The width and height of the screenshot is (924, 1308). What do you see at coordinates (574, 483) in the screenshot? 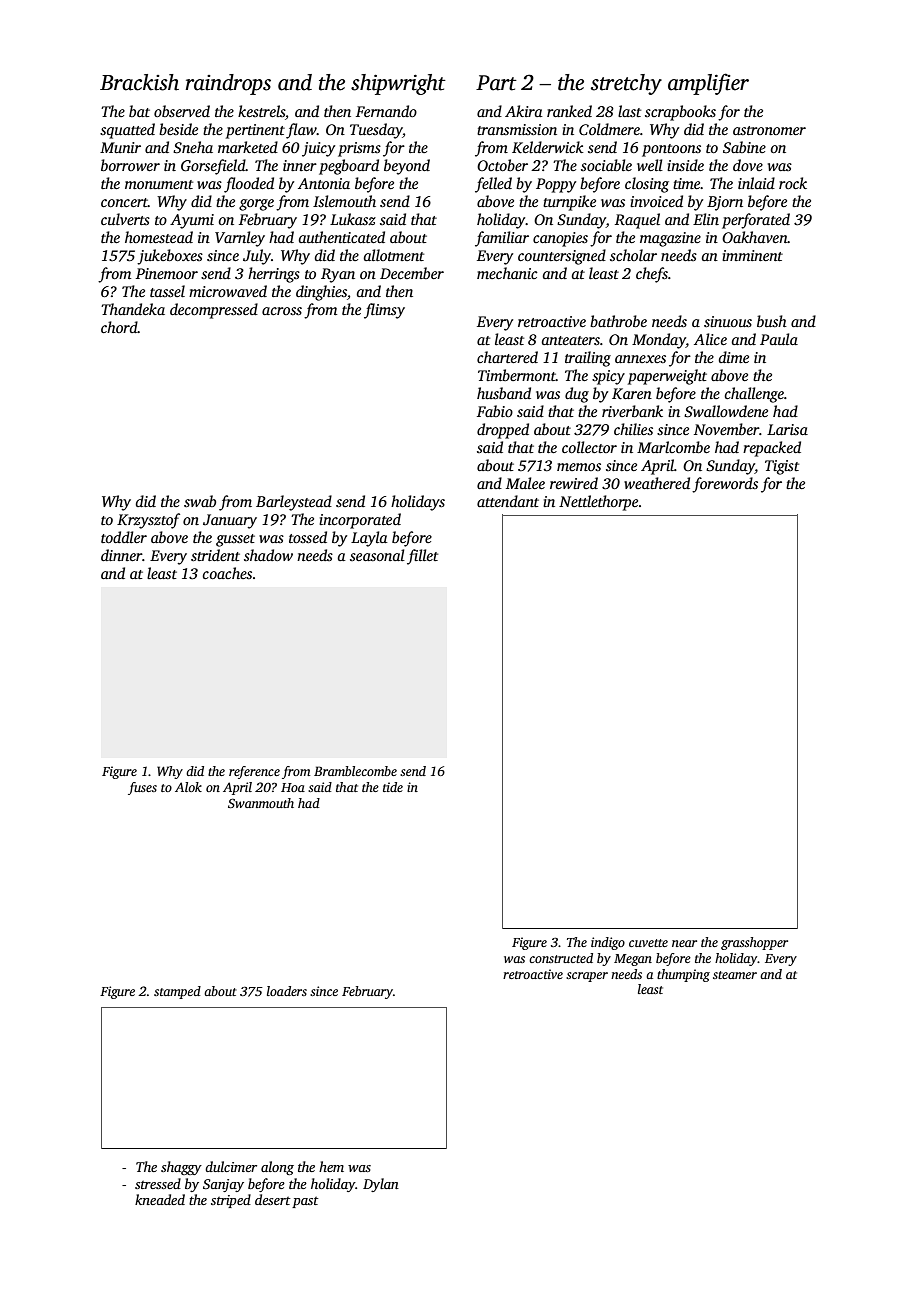
I see `rewired` at bounding box center [574, 483].
